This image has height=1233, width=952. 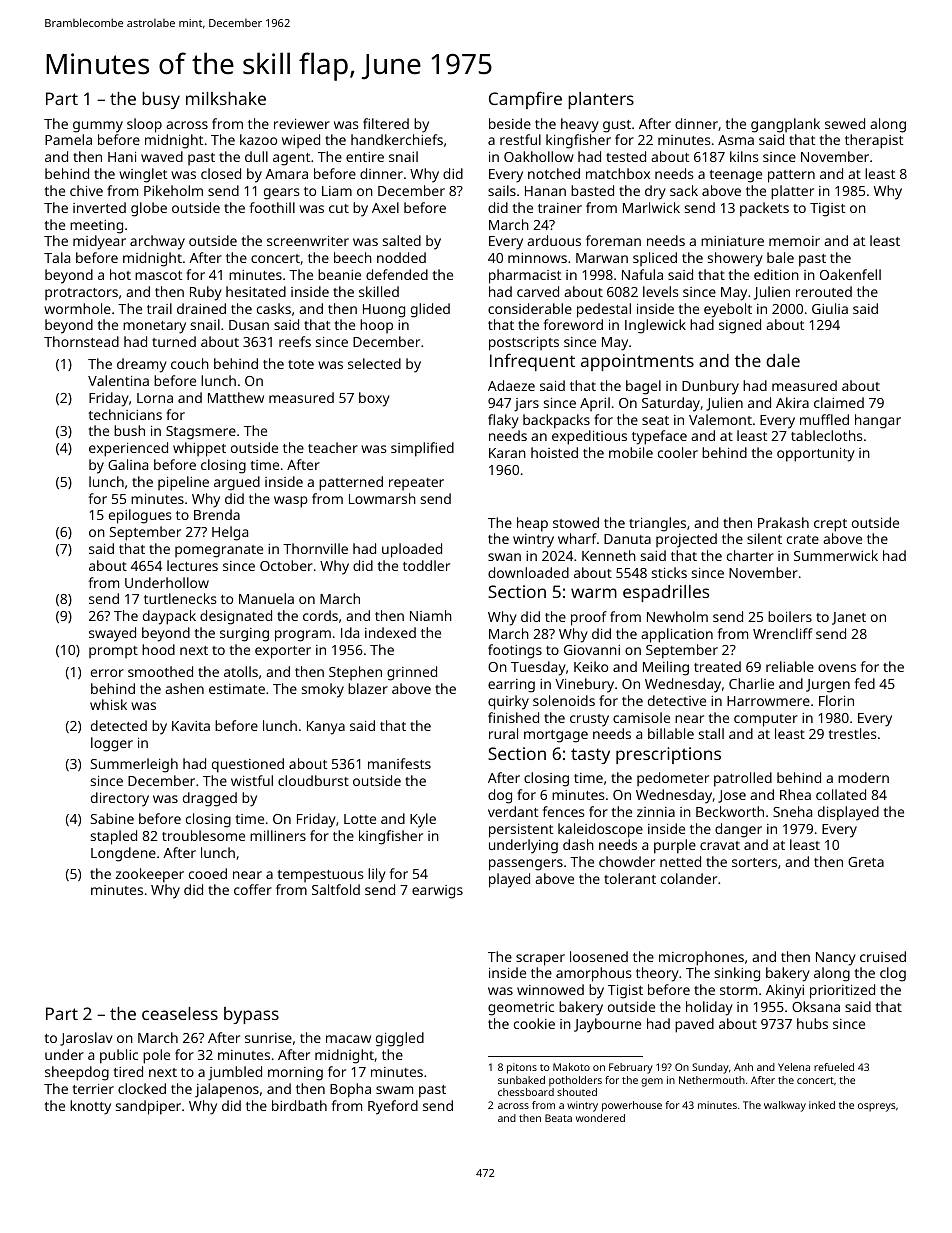 I want to click on colander, so click(x=689, y=878).
